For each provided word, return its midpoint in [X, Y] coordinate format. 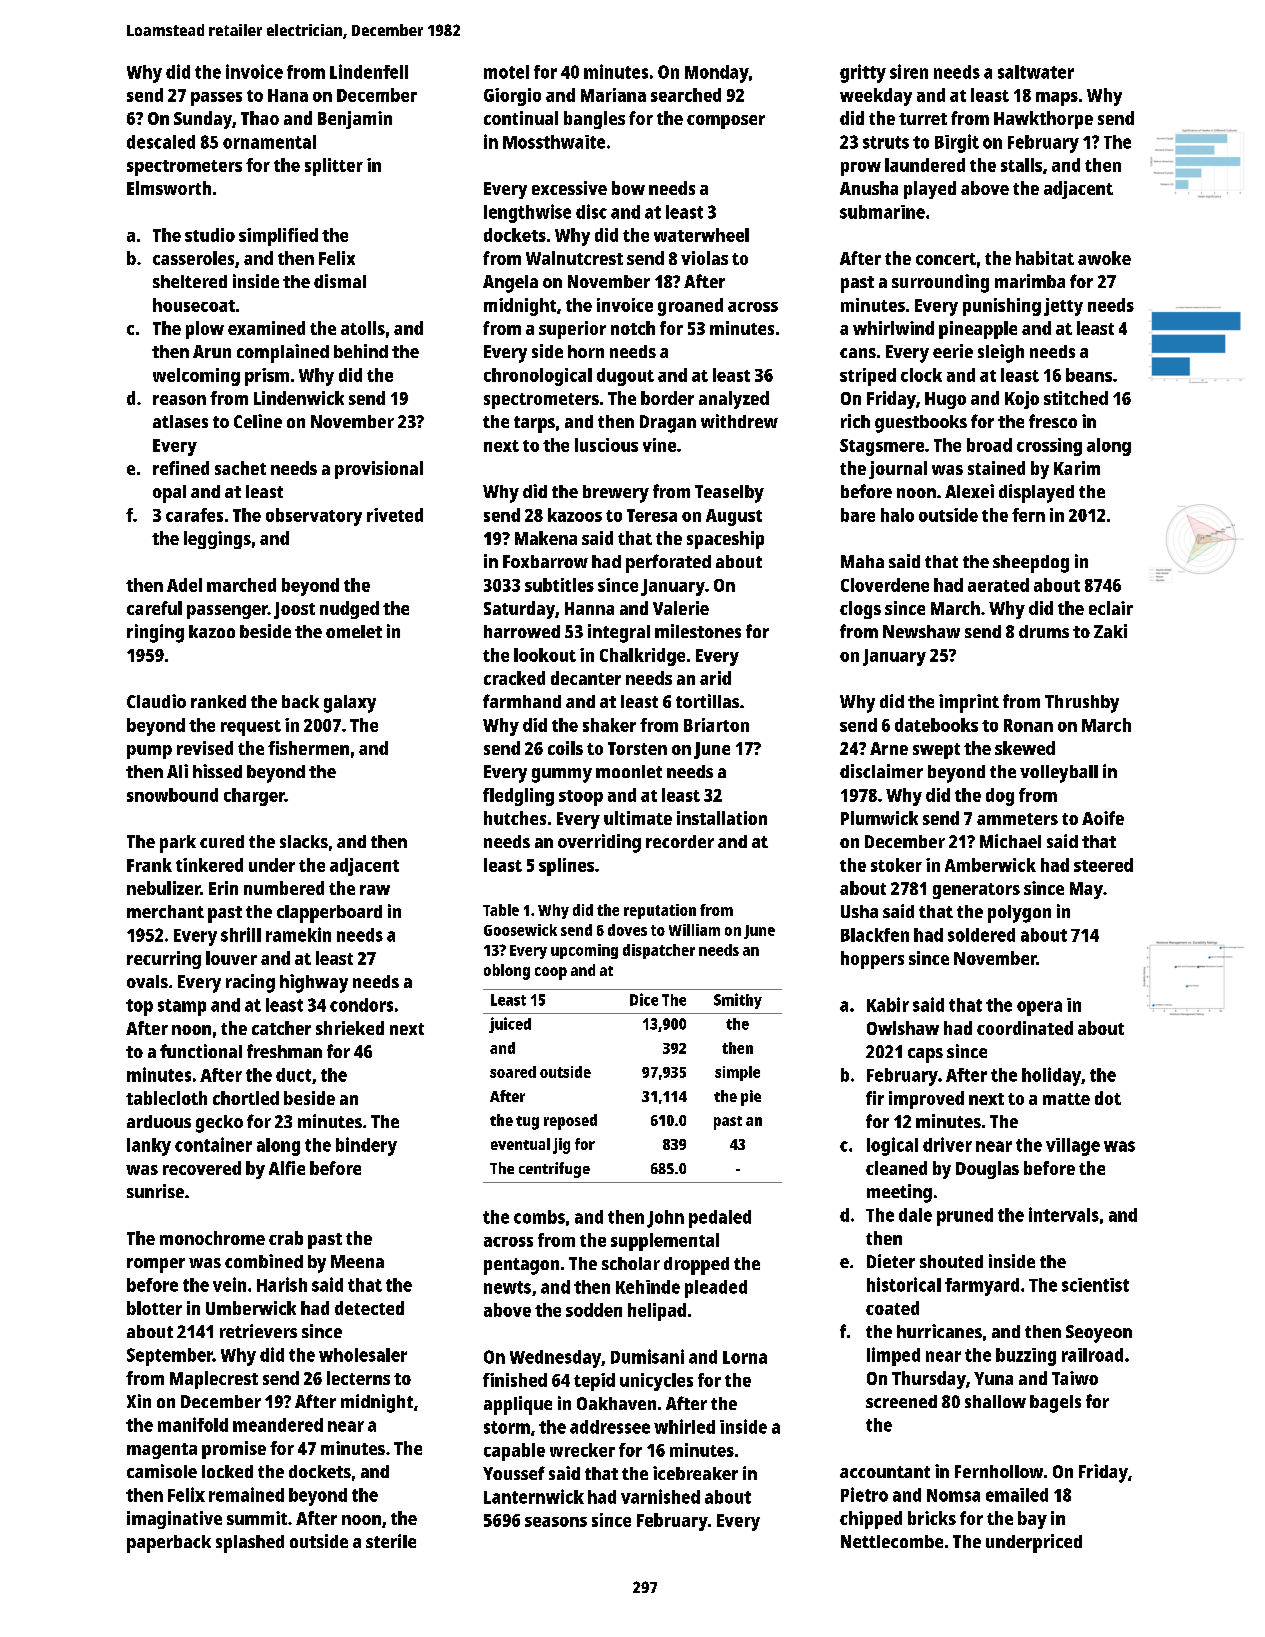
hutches [515, 818]
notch [633, 328]
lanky [149, 1147]
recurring [164, 960]
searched [686, 95]
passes [216, 99]
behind [361, 351]
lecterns [358, 1378]
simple [737, 1073]
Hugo [945, 400]
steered [1103, 865]
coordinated [1025, 1028]
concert [946, 259]
